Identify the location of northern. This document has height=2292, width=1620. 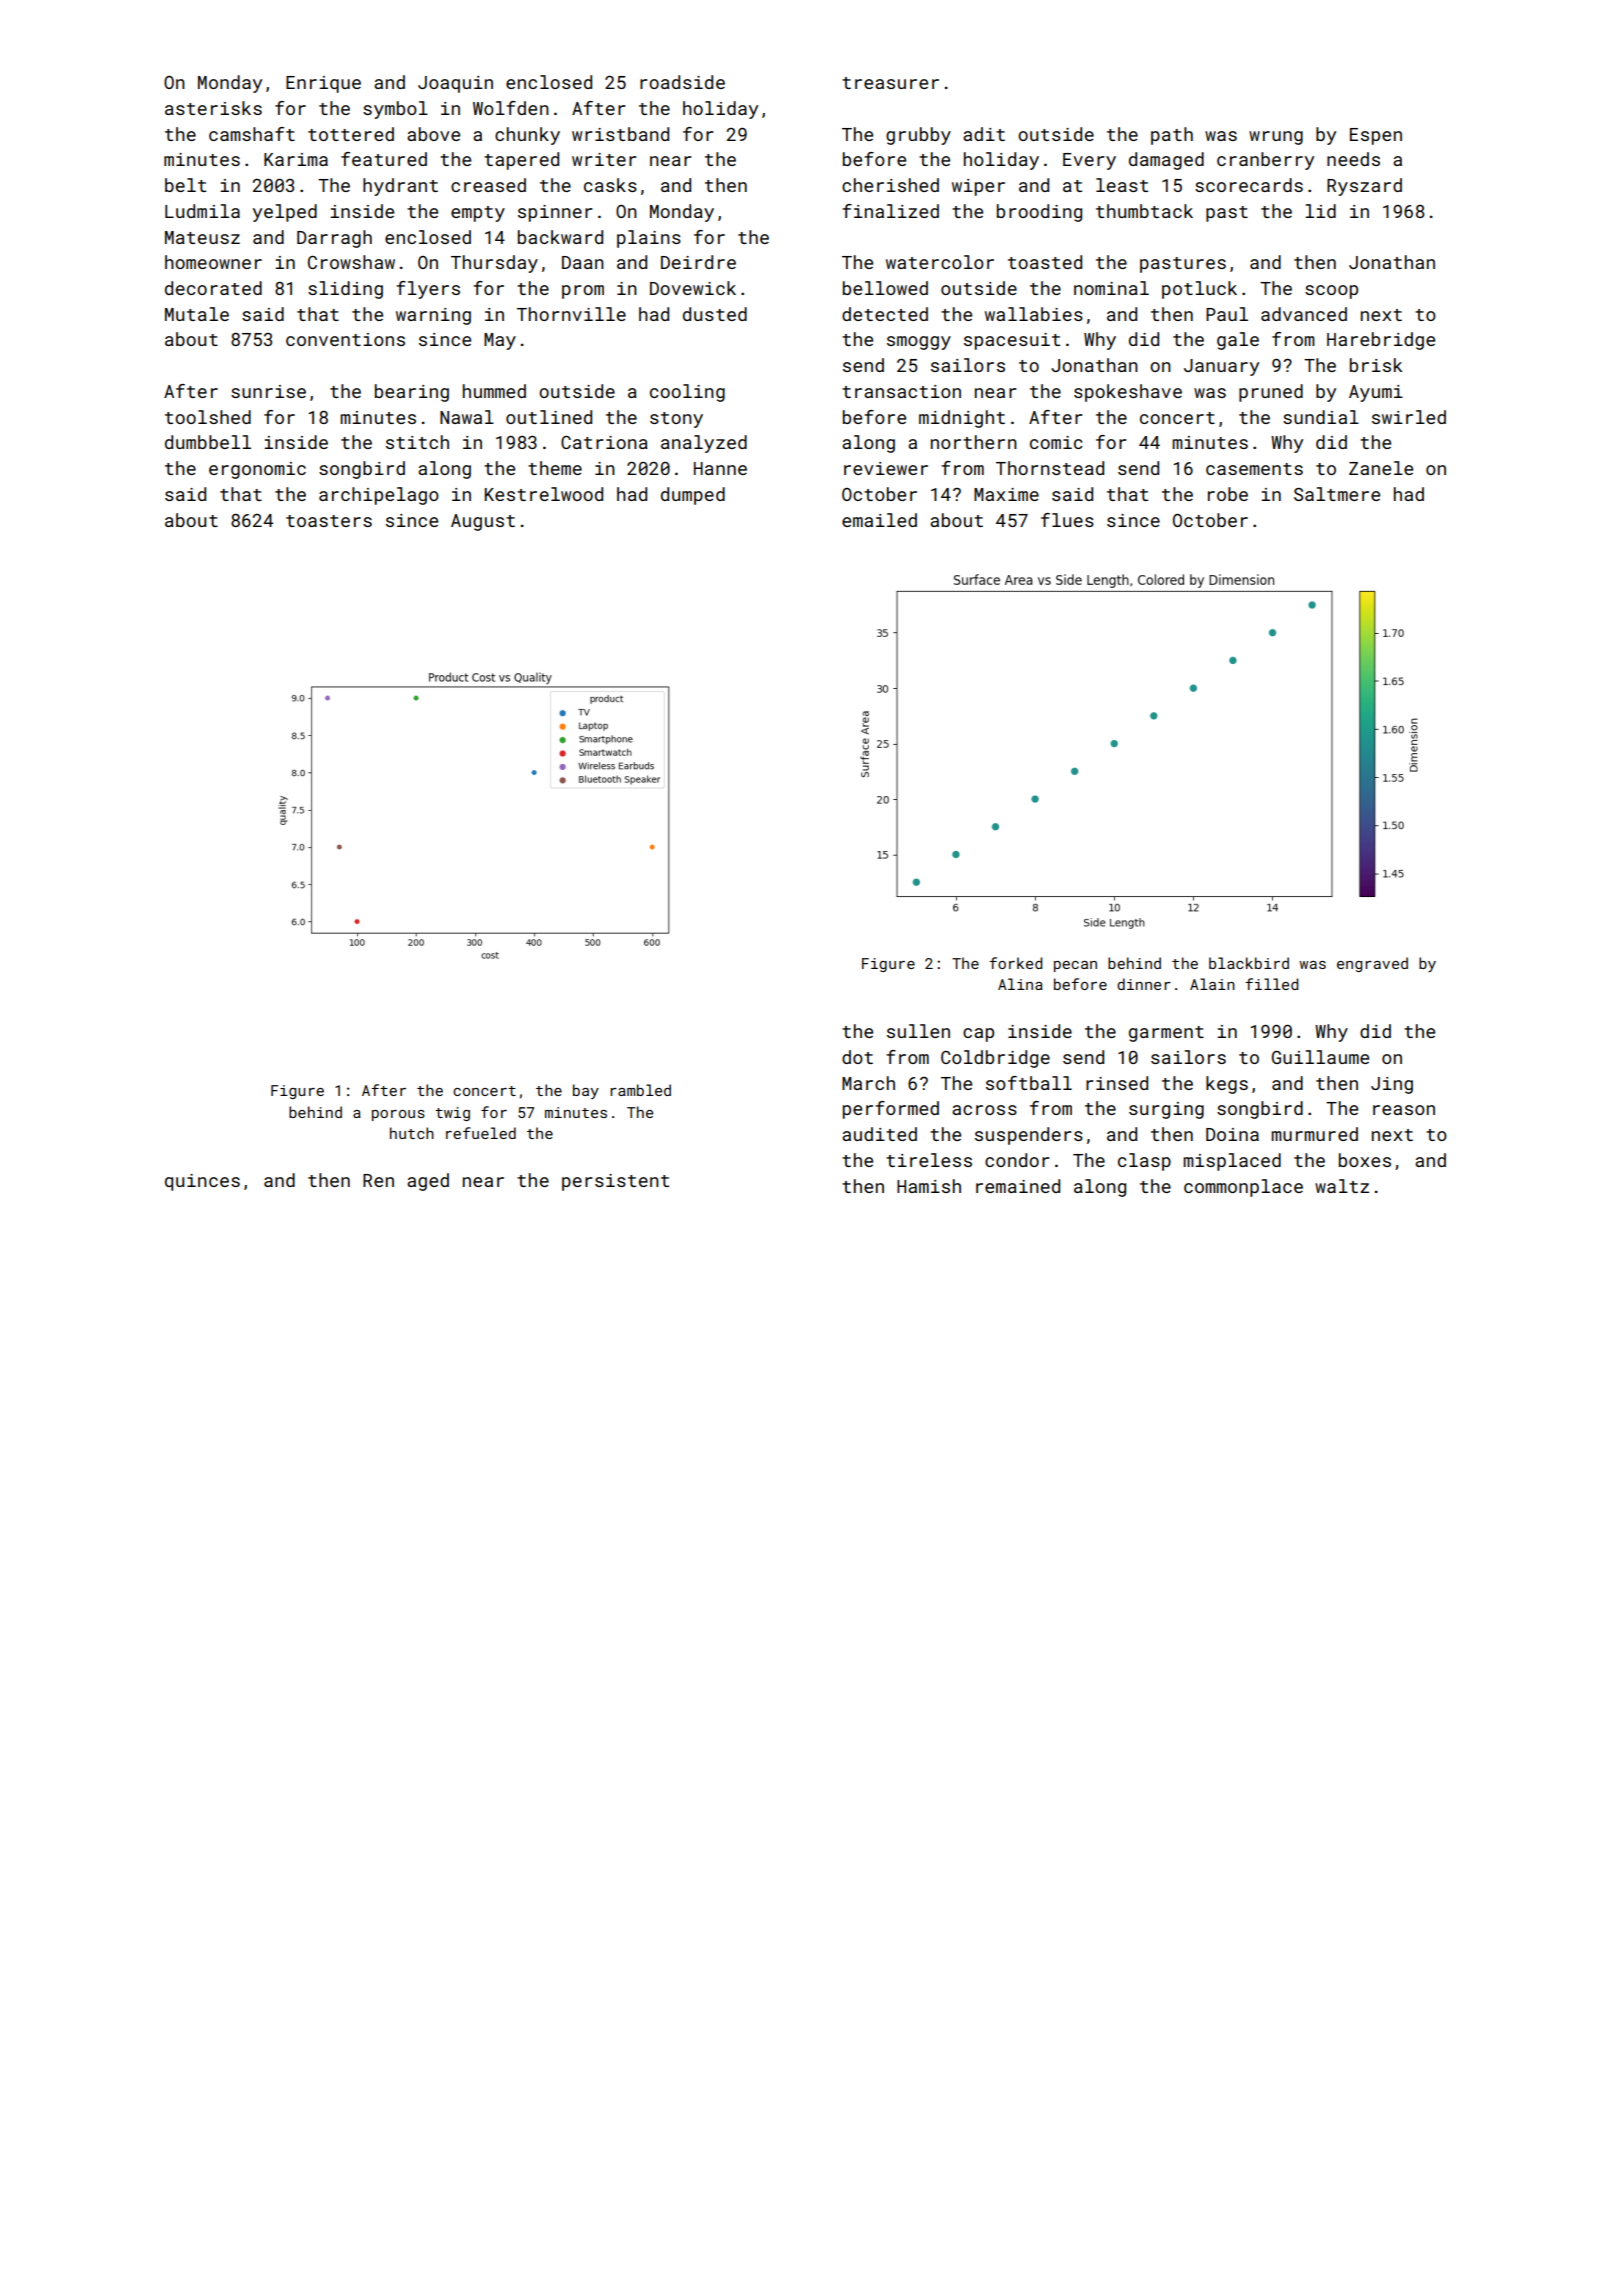
(974, 442).
